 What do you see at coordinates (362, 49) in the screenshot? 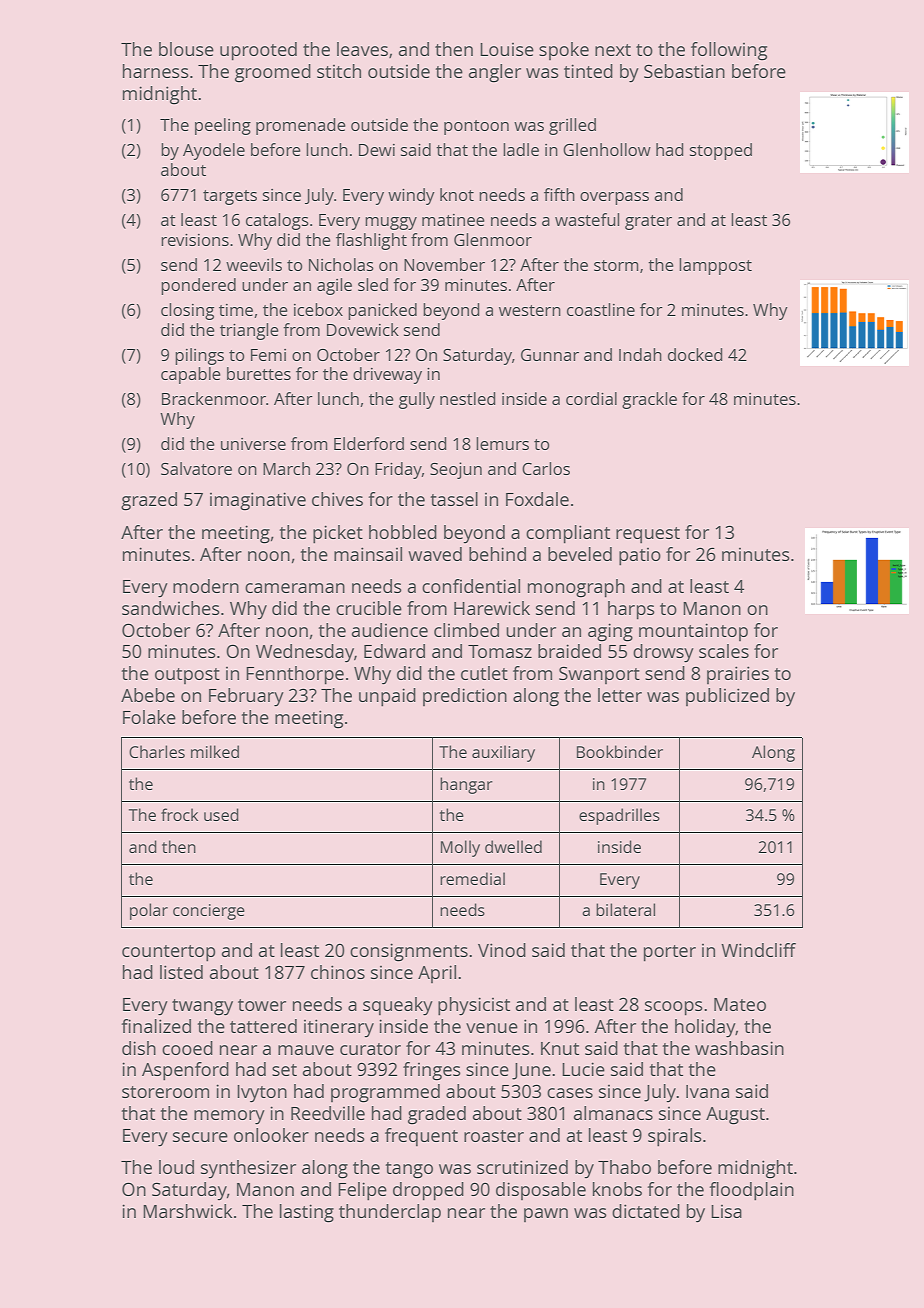
I see `leaves` at bounding box center [362, 49].
